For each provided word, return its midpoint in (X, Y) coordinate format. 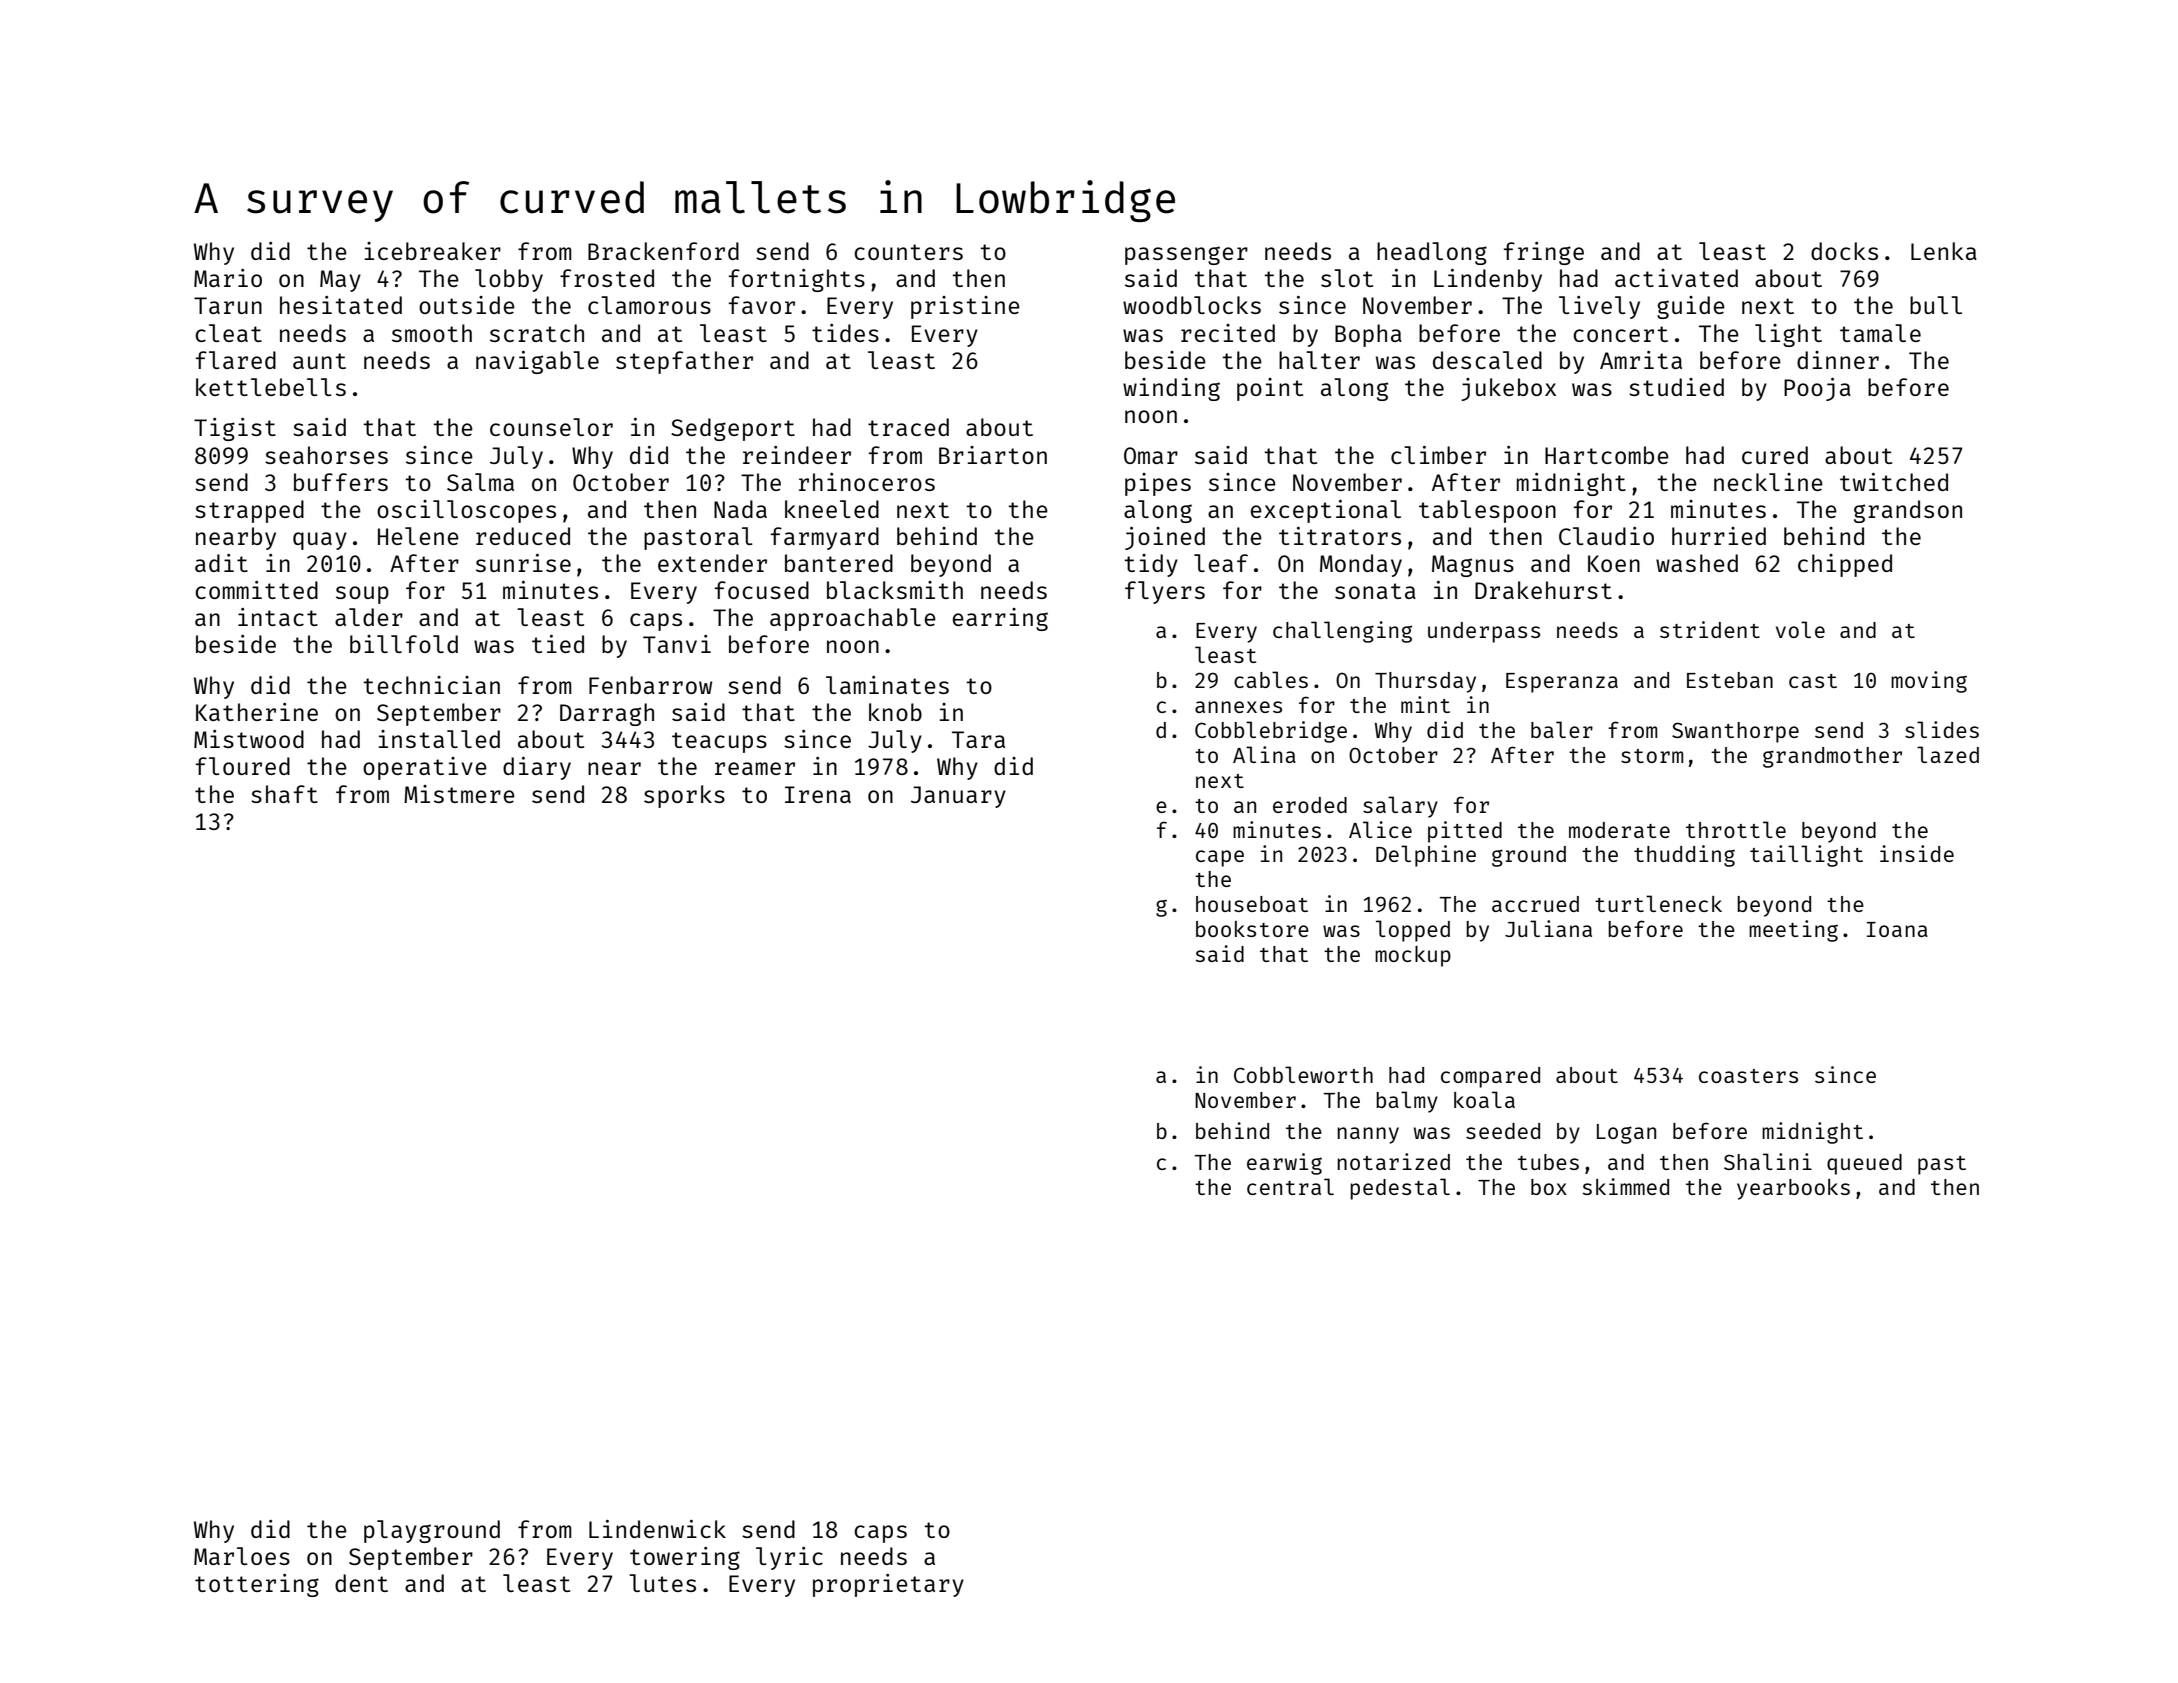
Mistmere (459, 794)
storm (1652, 756)
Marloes (242, 1556)
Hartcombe (1607, 455)
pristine (965, 307)
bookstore (1252, 929)
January (958, 797)
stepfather (684, 362)
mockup (1413, 956)
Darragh (607, 714)
